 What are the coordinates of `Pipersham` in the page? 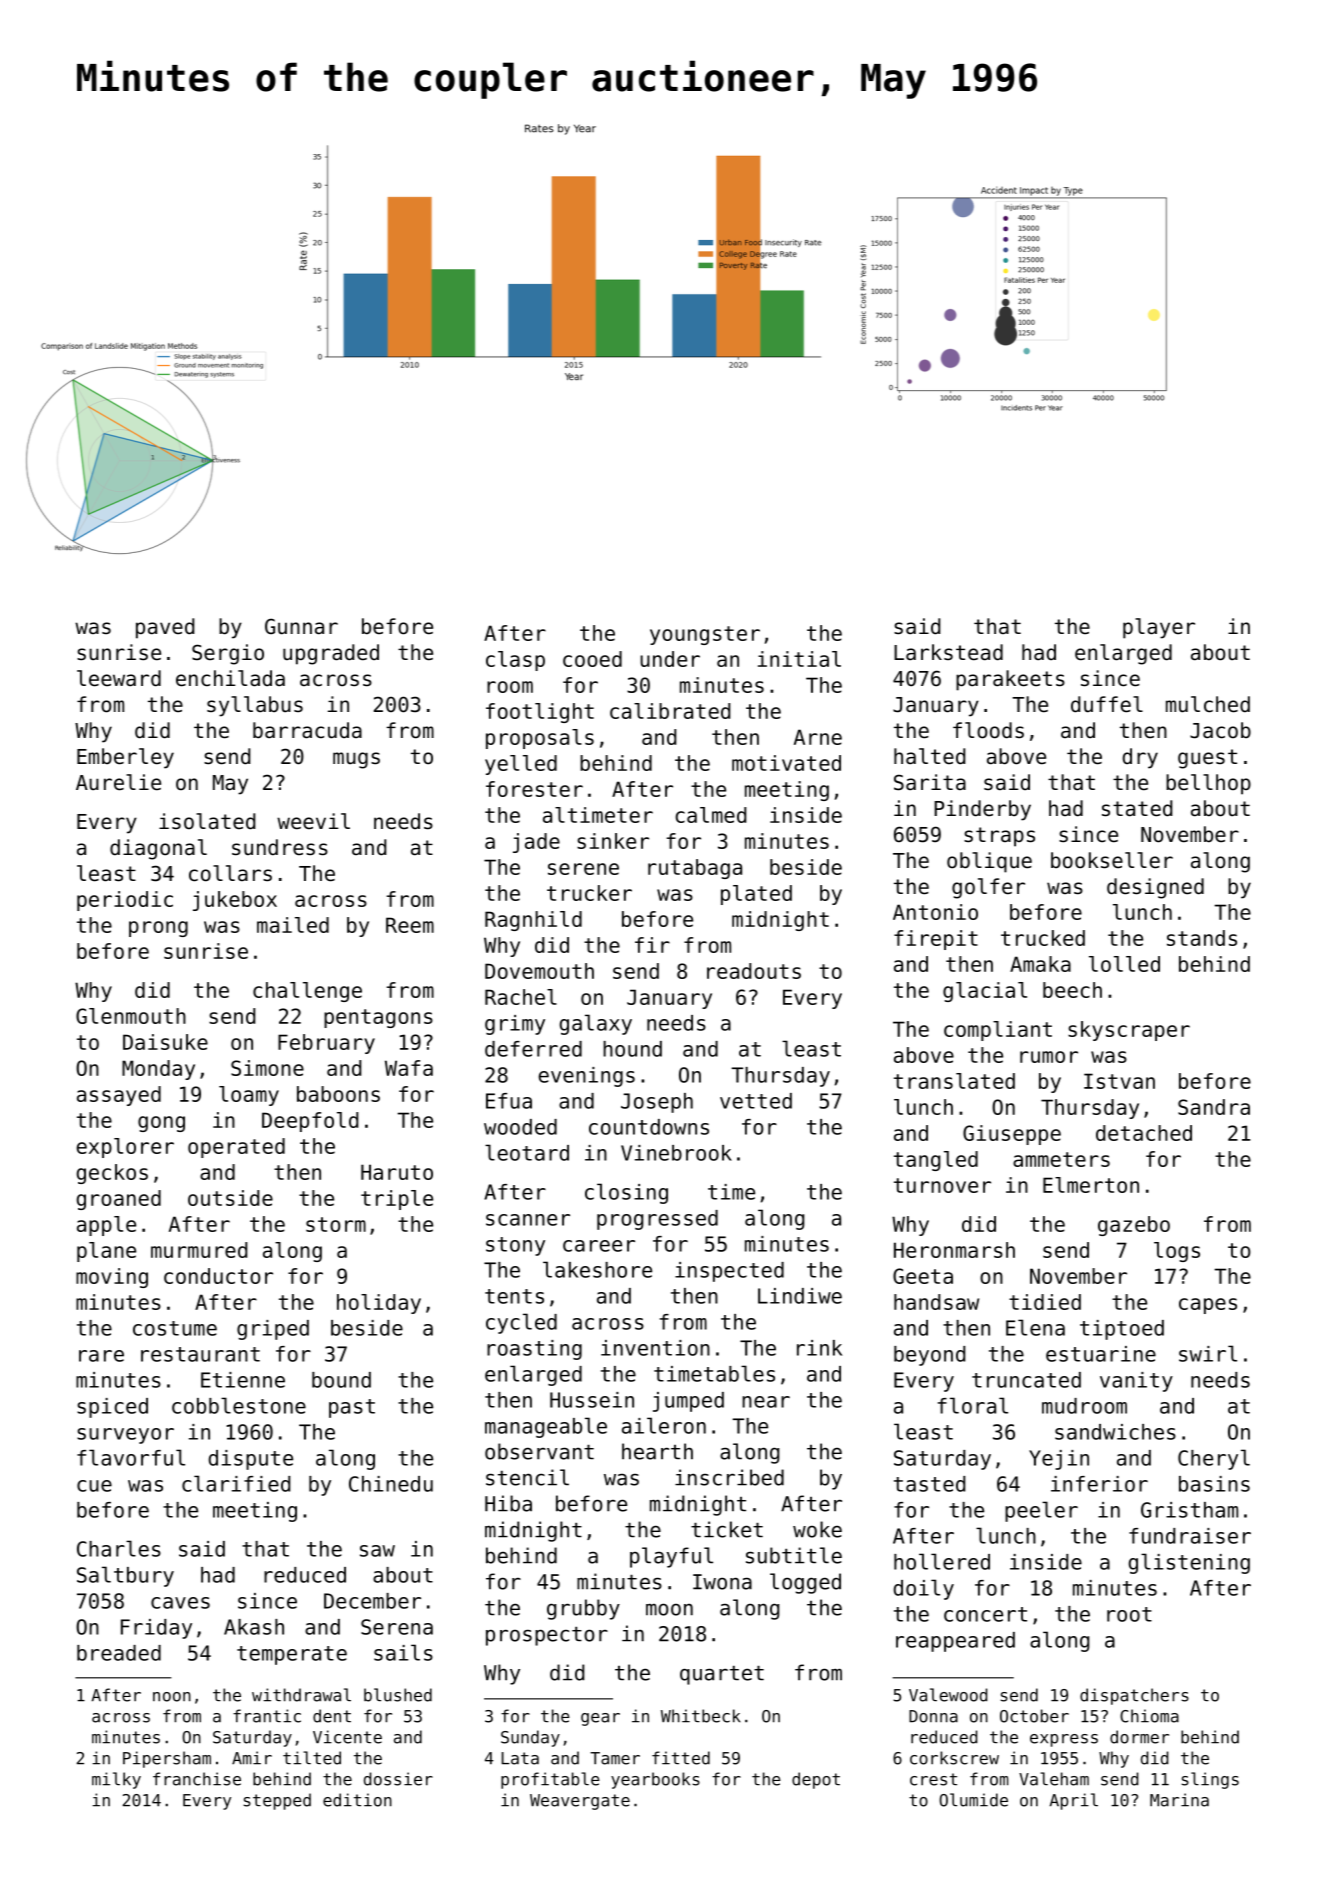 It's located at (167, 1759).
